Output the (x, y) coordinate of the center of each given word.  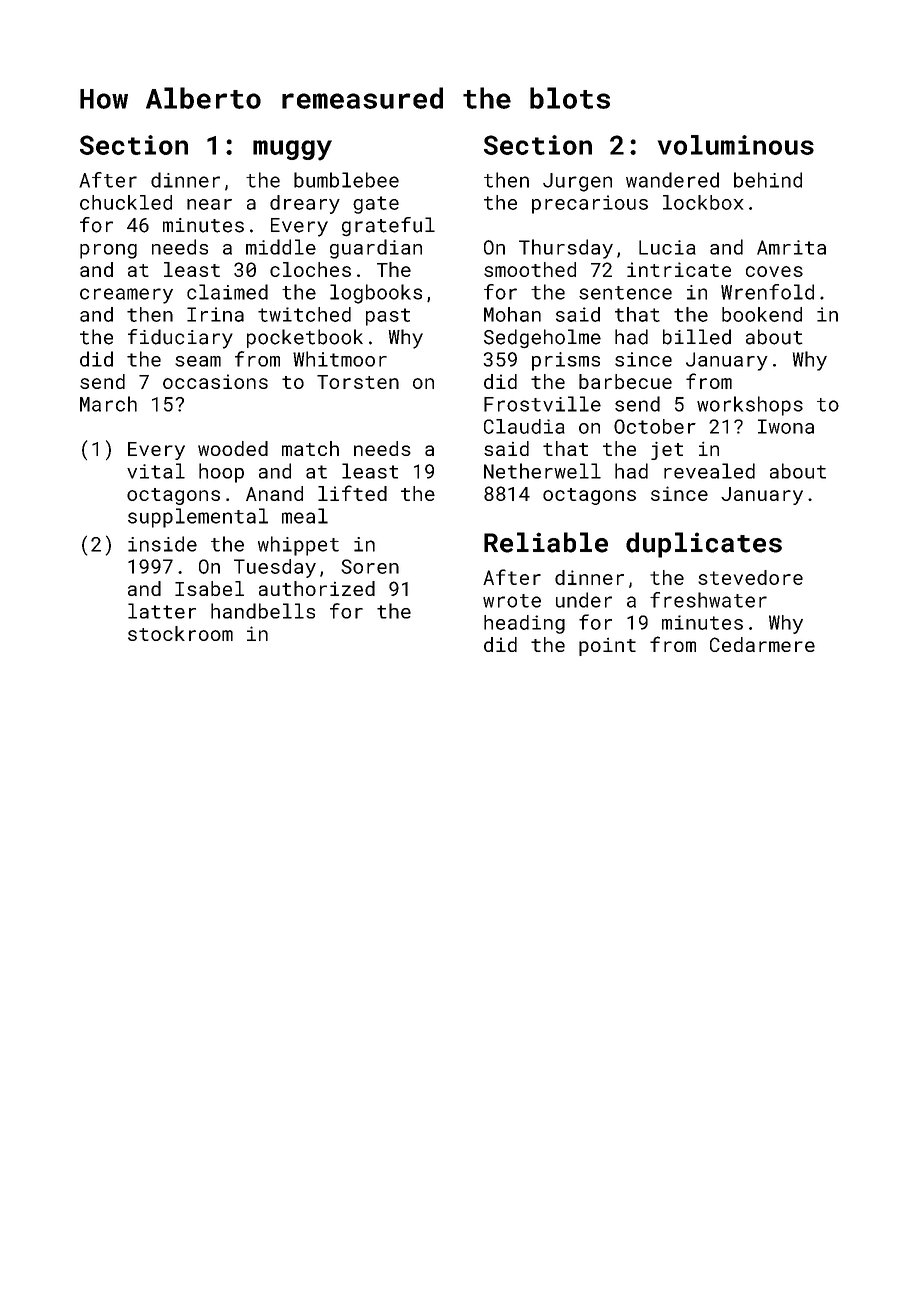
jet (667, 451)
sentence (625, 293)
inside (162, 544)
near (209, 204)
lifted (352, 493)
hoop (221, 473)
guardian (376, 249)
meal (305, 516)
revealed (709, 471)
